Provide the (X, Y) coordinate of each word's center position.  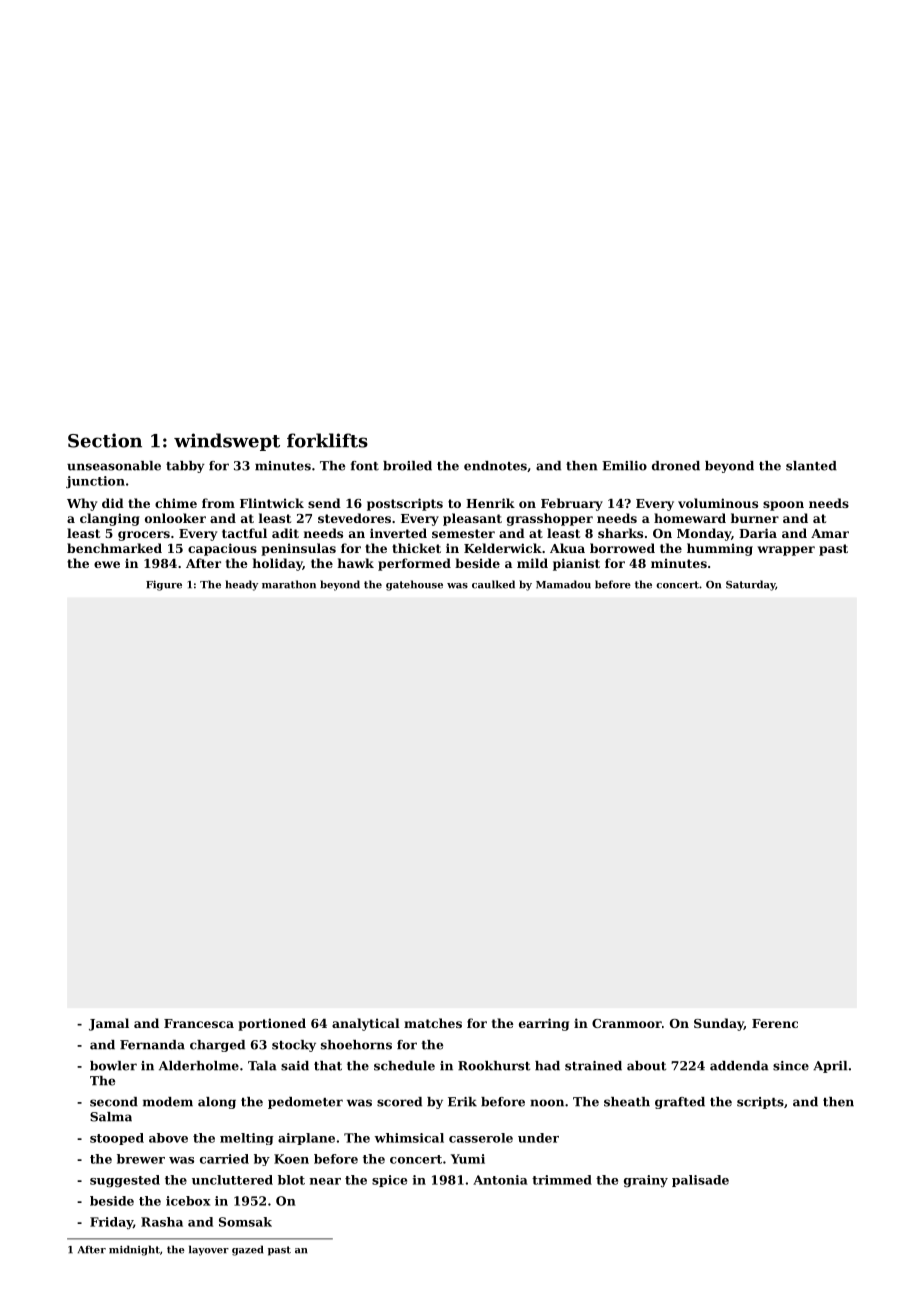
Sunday (719, 1024)
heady (241, 585)
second (114, 1102)
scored (399, 1102)
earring (544, 1024)
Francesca (199, 1023)
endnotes (495, 466)
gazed (247, 1250)
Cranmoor (627, 1023)
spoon (783, 506)
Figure (164, 585)
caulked (493, 584)
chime (176, 503)
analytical (366, 1024)
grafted (680, 1103)
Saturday (751, 585)
